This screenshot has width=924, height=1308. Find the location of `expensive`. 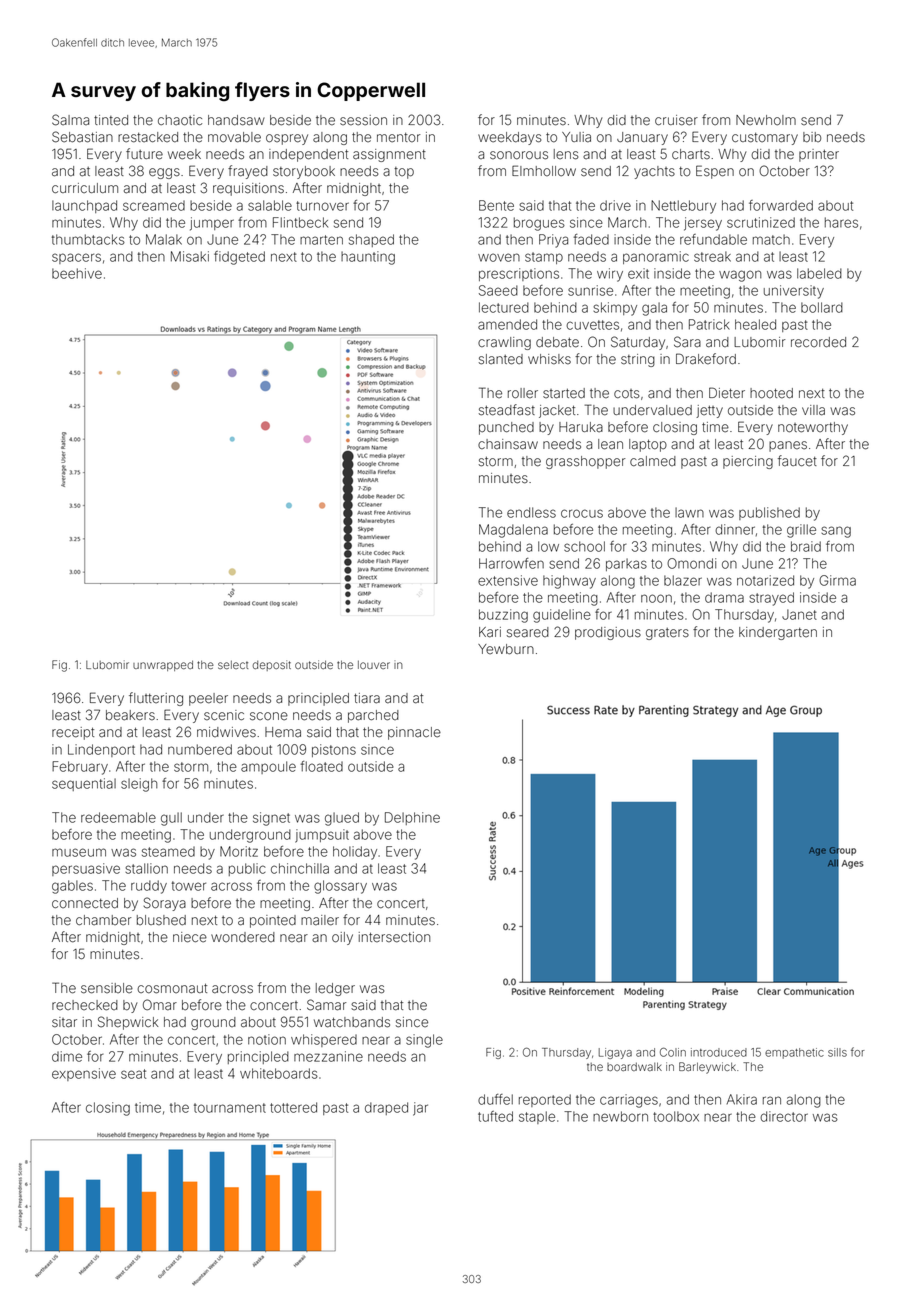

expensive is located at coordinates (84, 1074).
